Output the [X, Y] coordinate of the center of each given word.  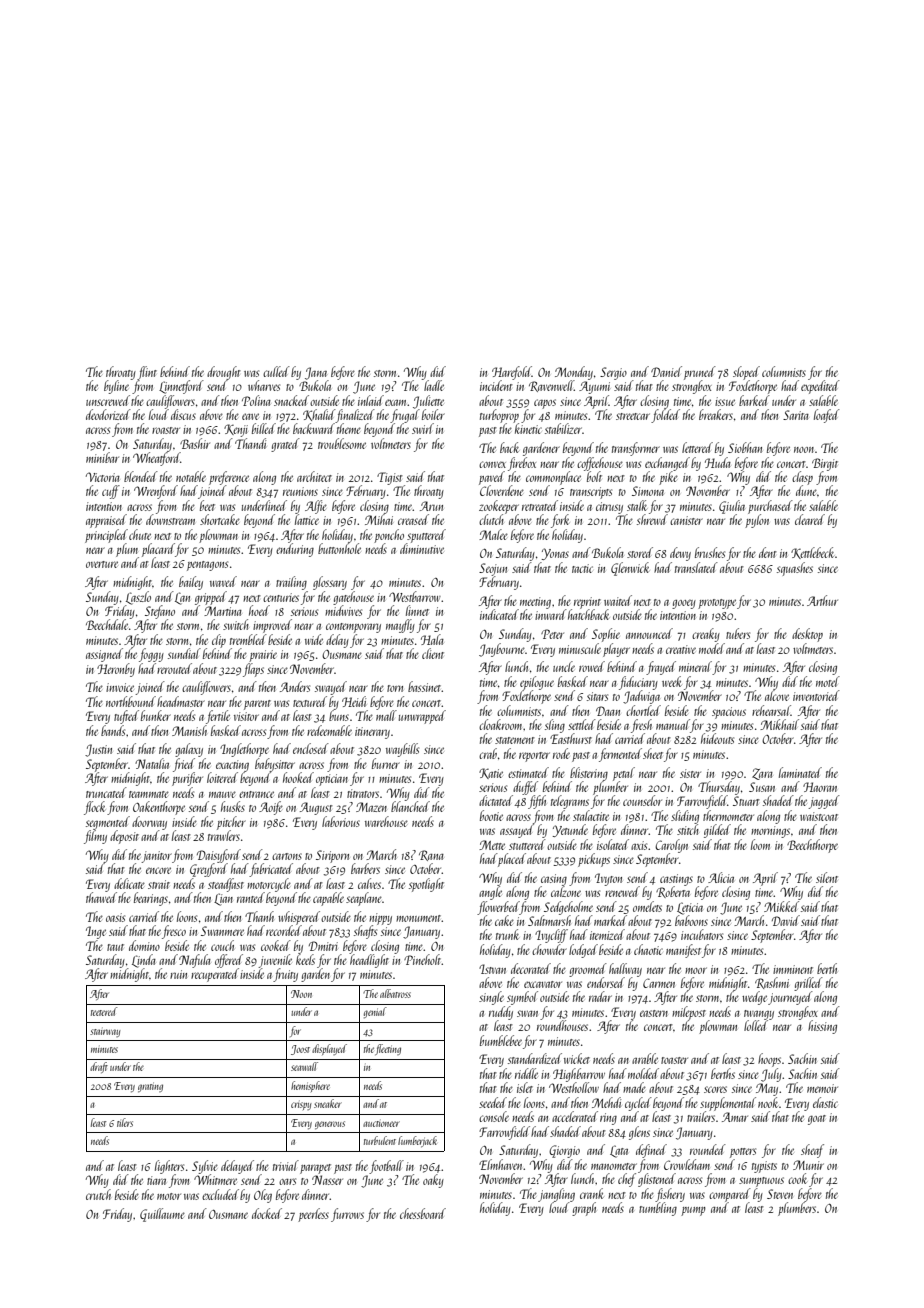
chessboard [423, 1213]
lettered [697, 447]
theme [349, 428]
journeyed [790, 998]
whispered [299, 918]
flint [147, 373]
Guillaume [162, 1215]
